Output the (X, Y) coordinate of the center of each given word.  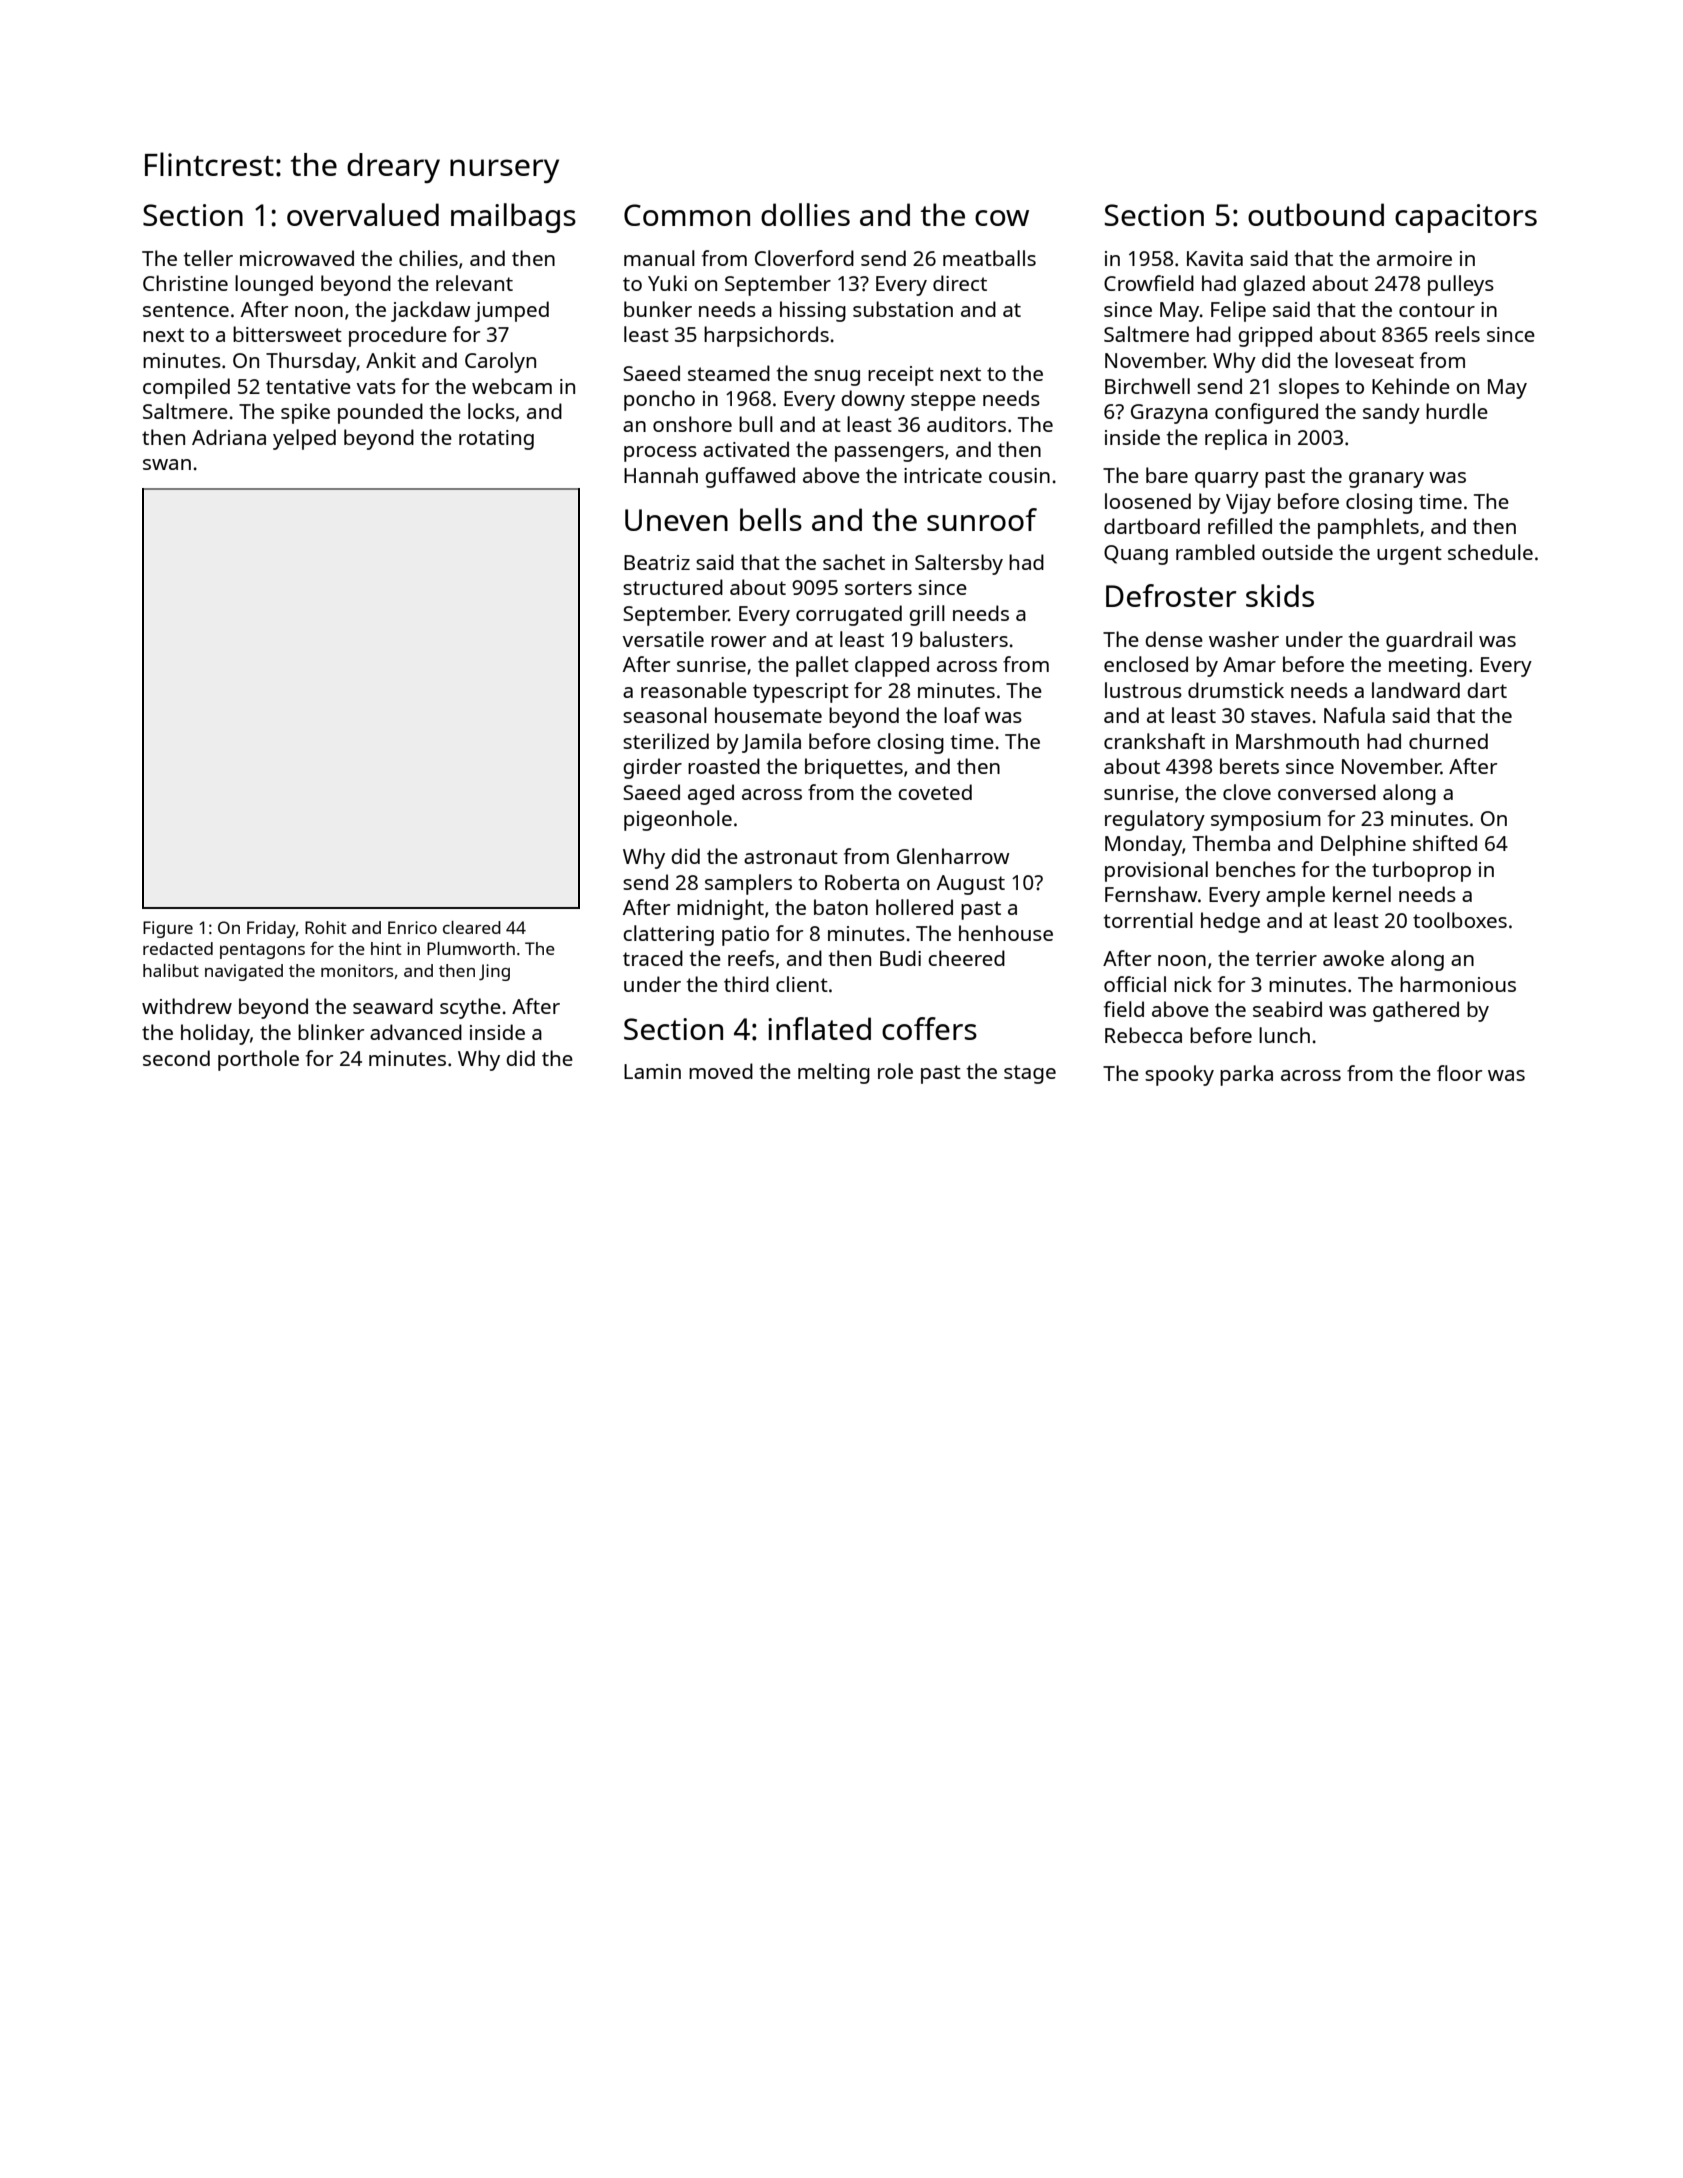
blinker (331, 1032)
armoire (1414, 258)
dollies (805, 214)
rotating (496, 440)
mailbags (513, 218)
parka (1246, 1075)
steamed (729, 373)
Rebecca (1143, 1035)
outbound (1316, 214)
